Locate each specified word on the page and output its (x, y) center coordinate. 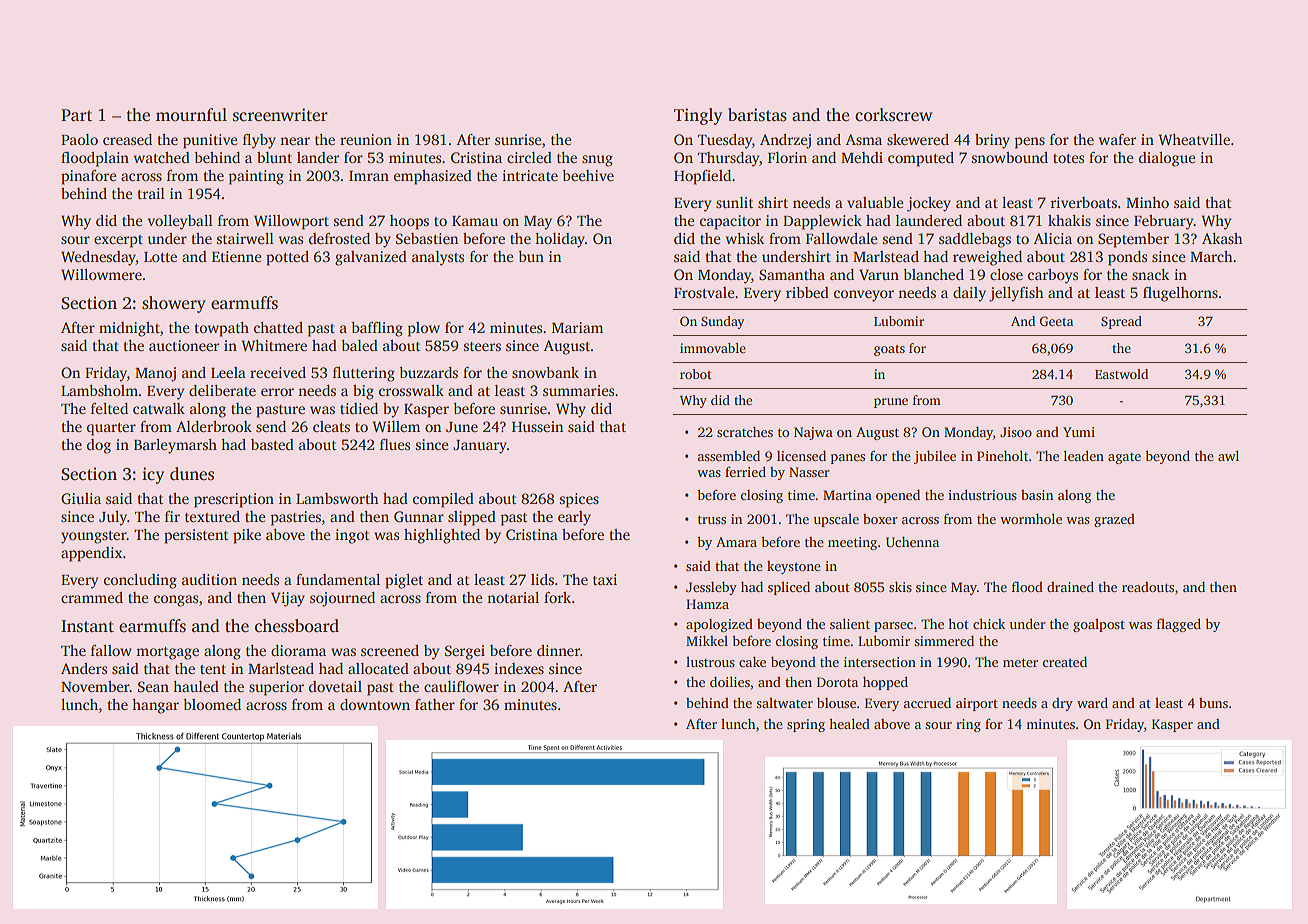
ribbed (807, 292)
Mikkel (707, 640)
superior (276, 688)
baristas (757, 115)
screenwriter (280, 115)
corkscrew (893, 115)
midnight (129, 329)
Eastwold (1121, 374)
